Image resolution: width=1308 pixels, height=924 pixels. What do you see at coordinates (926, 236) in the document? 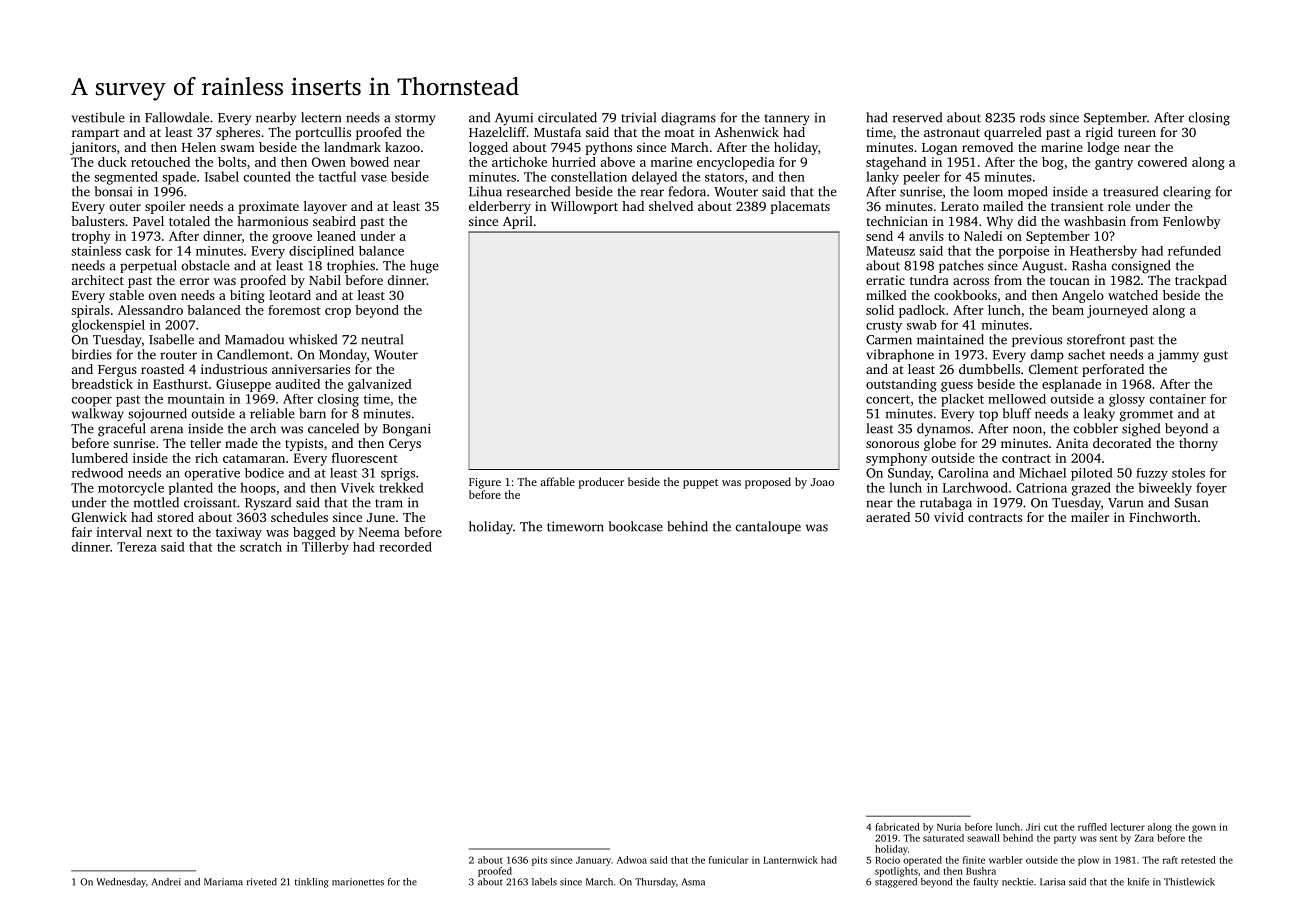
I see `anvils` at bounding box center [926, 236].
